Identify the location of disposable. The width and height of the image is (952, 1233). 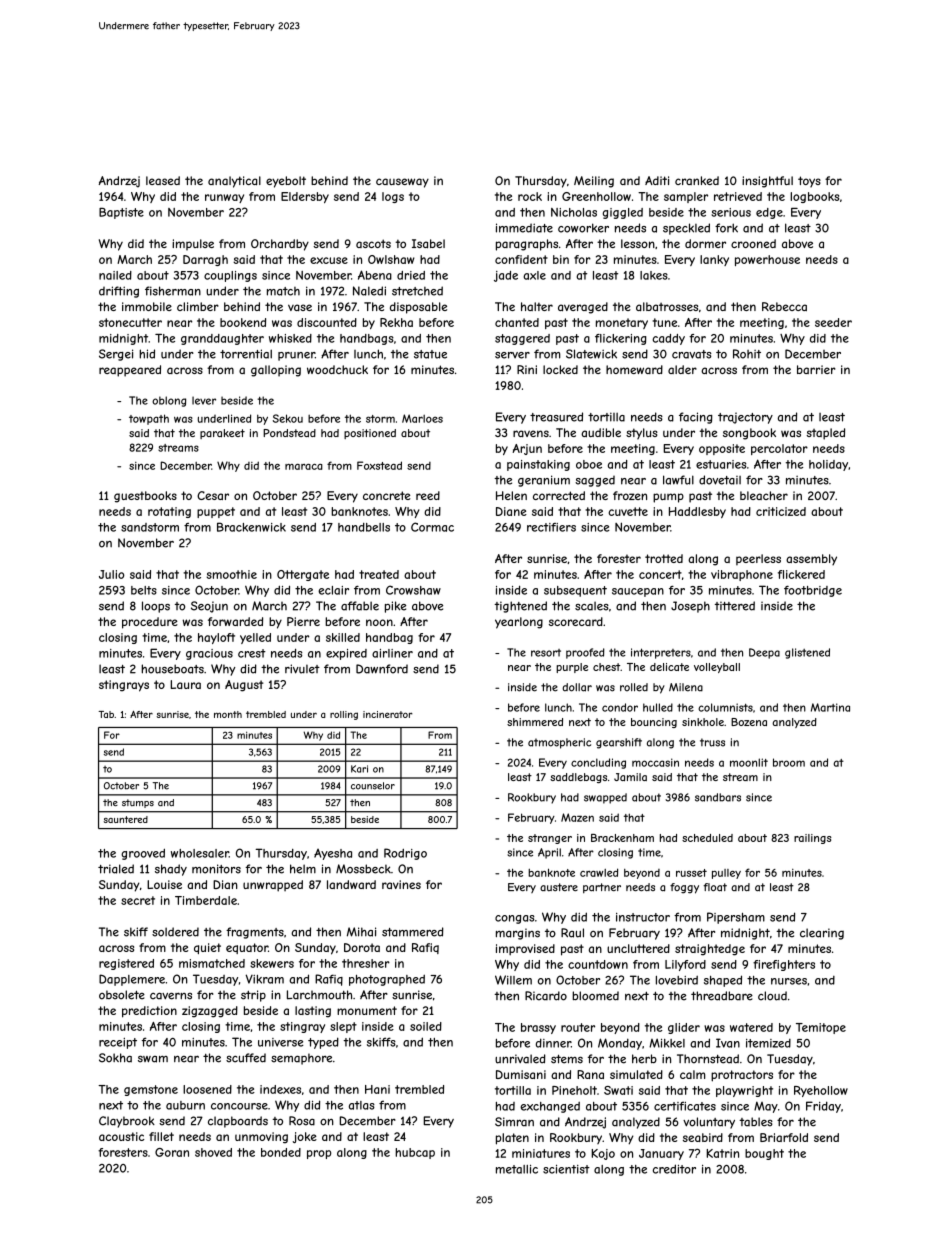
(418, 308).
